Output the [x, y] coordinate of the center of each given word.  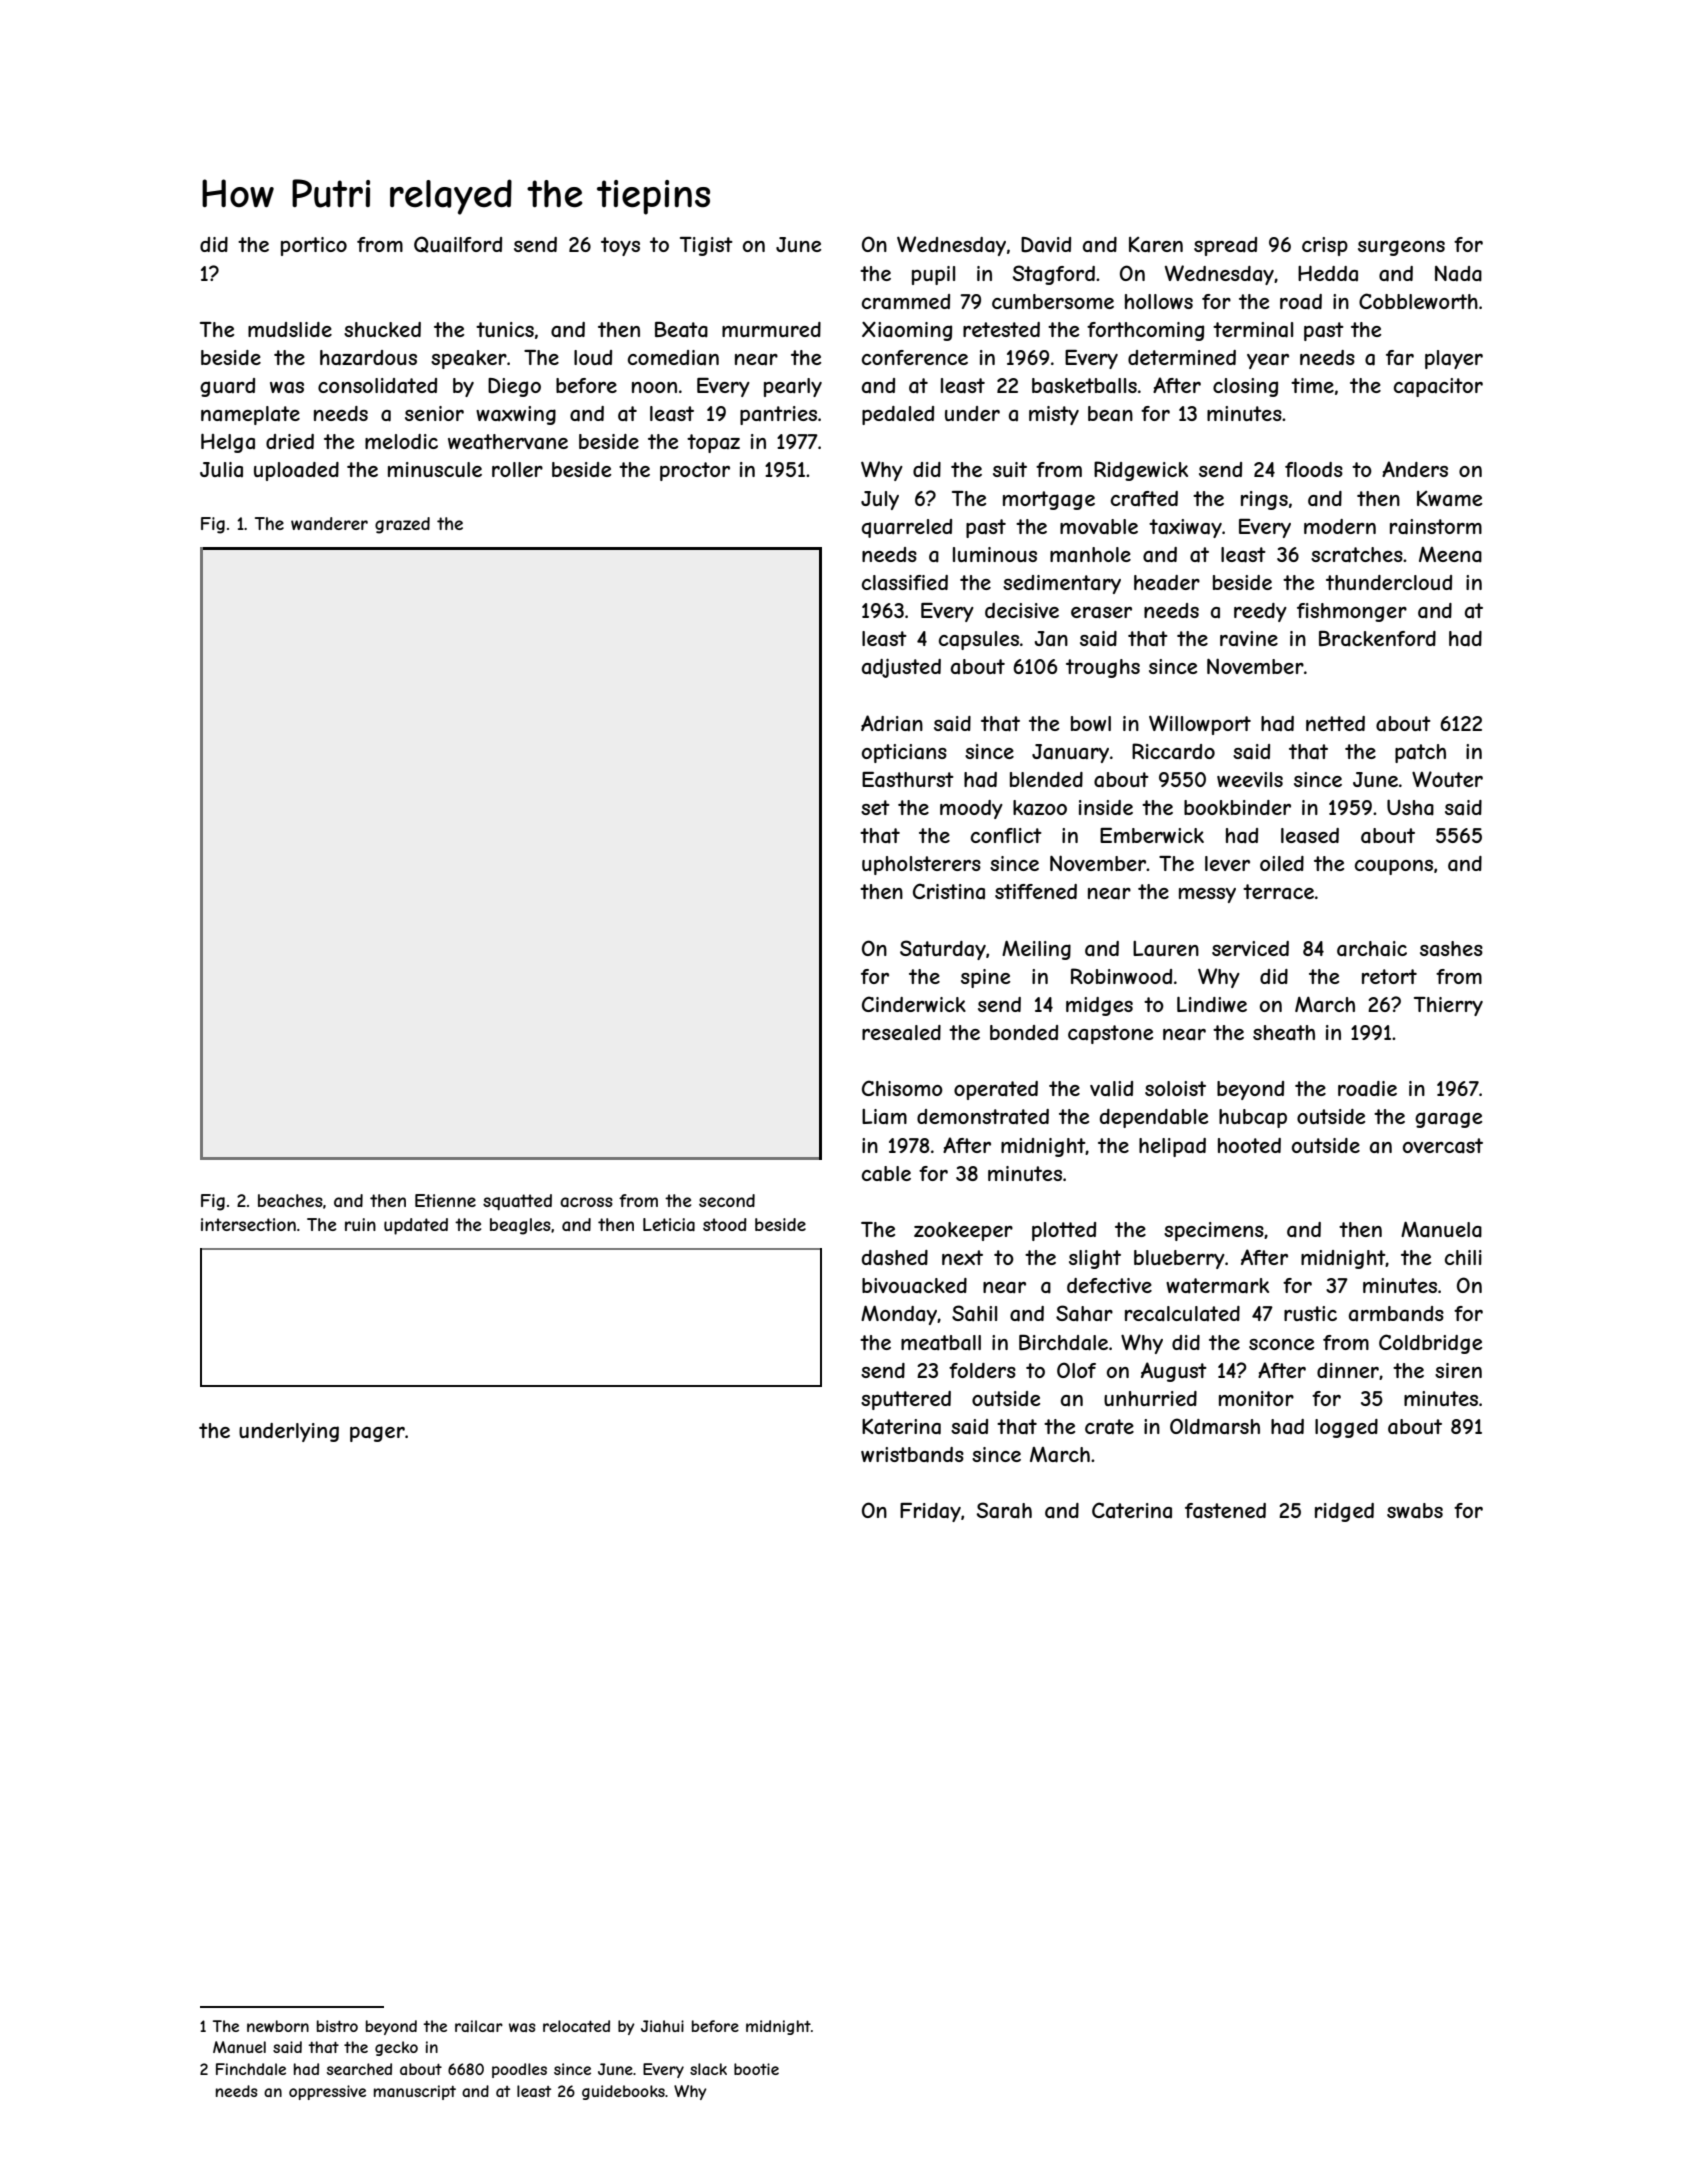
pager [377, 1434]
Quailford [458, 244]
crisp [1325, 246]
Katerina [901, 1427]
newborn [278, 2026]
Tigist [706, 246]
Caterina [1132, 1510]
